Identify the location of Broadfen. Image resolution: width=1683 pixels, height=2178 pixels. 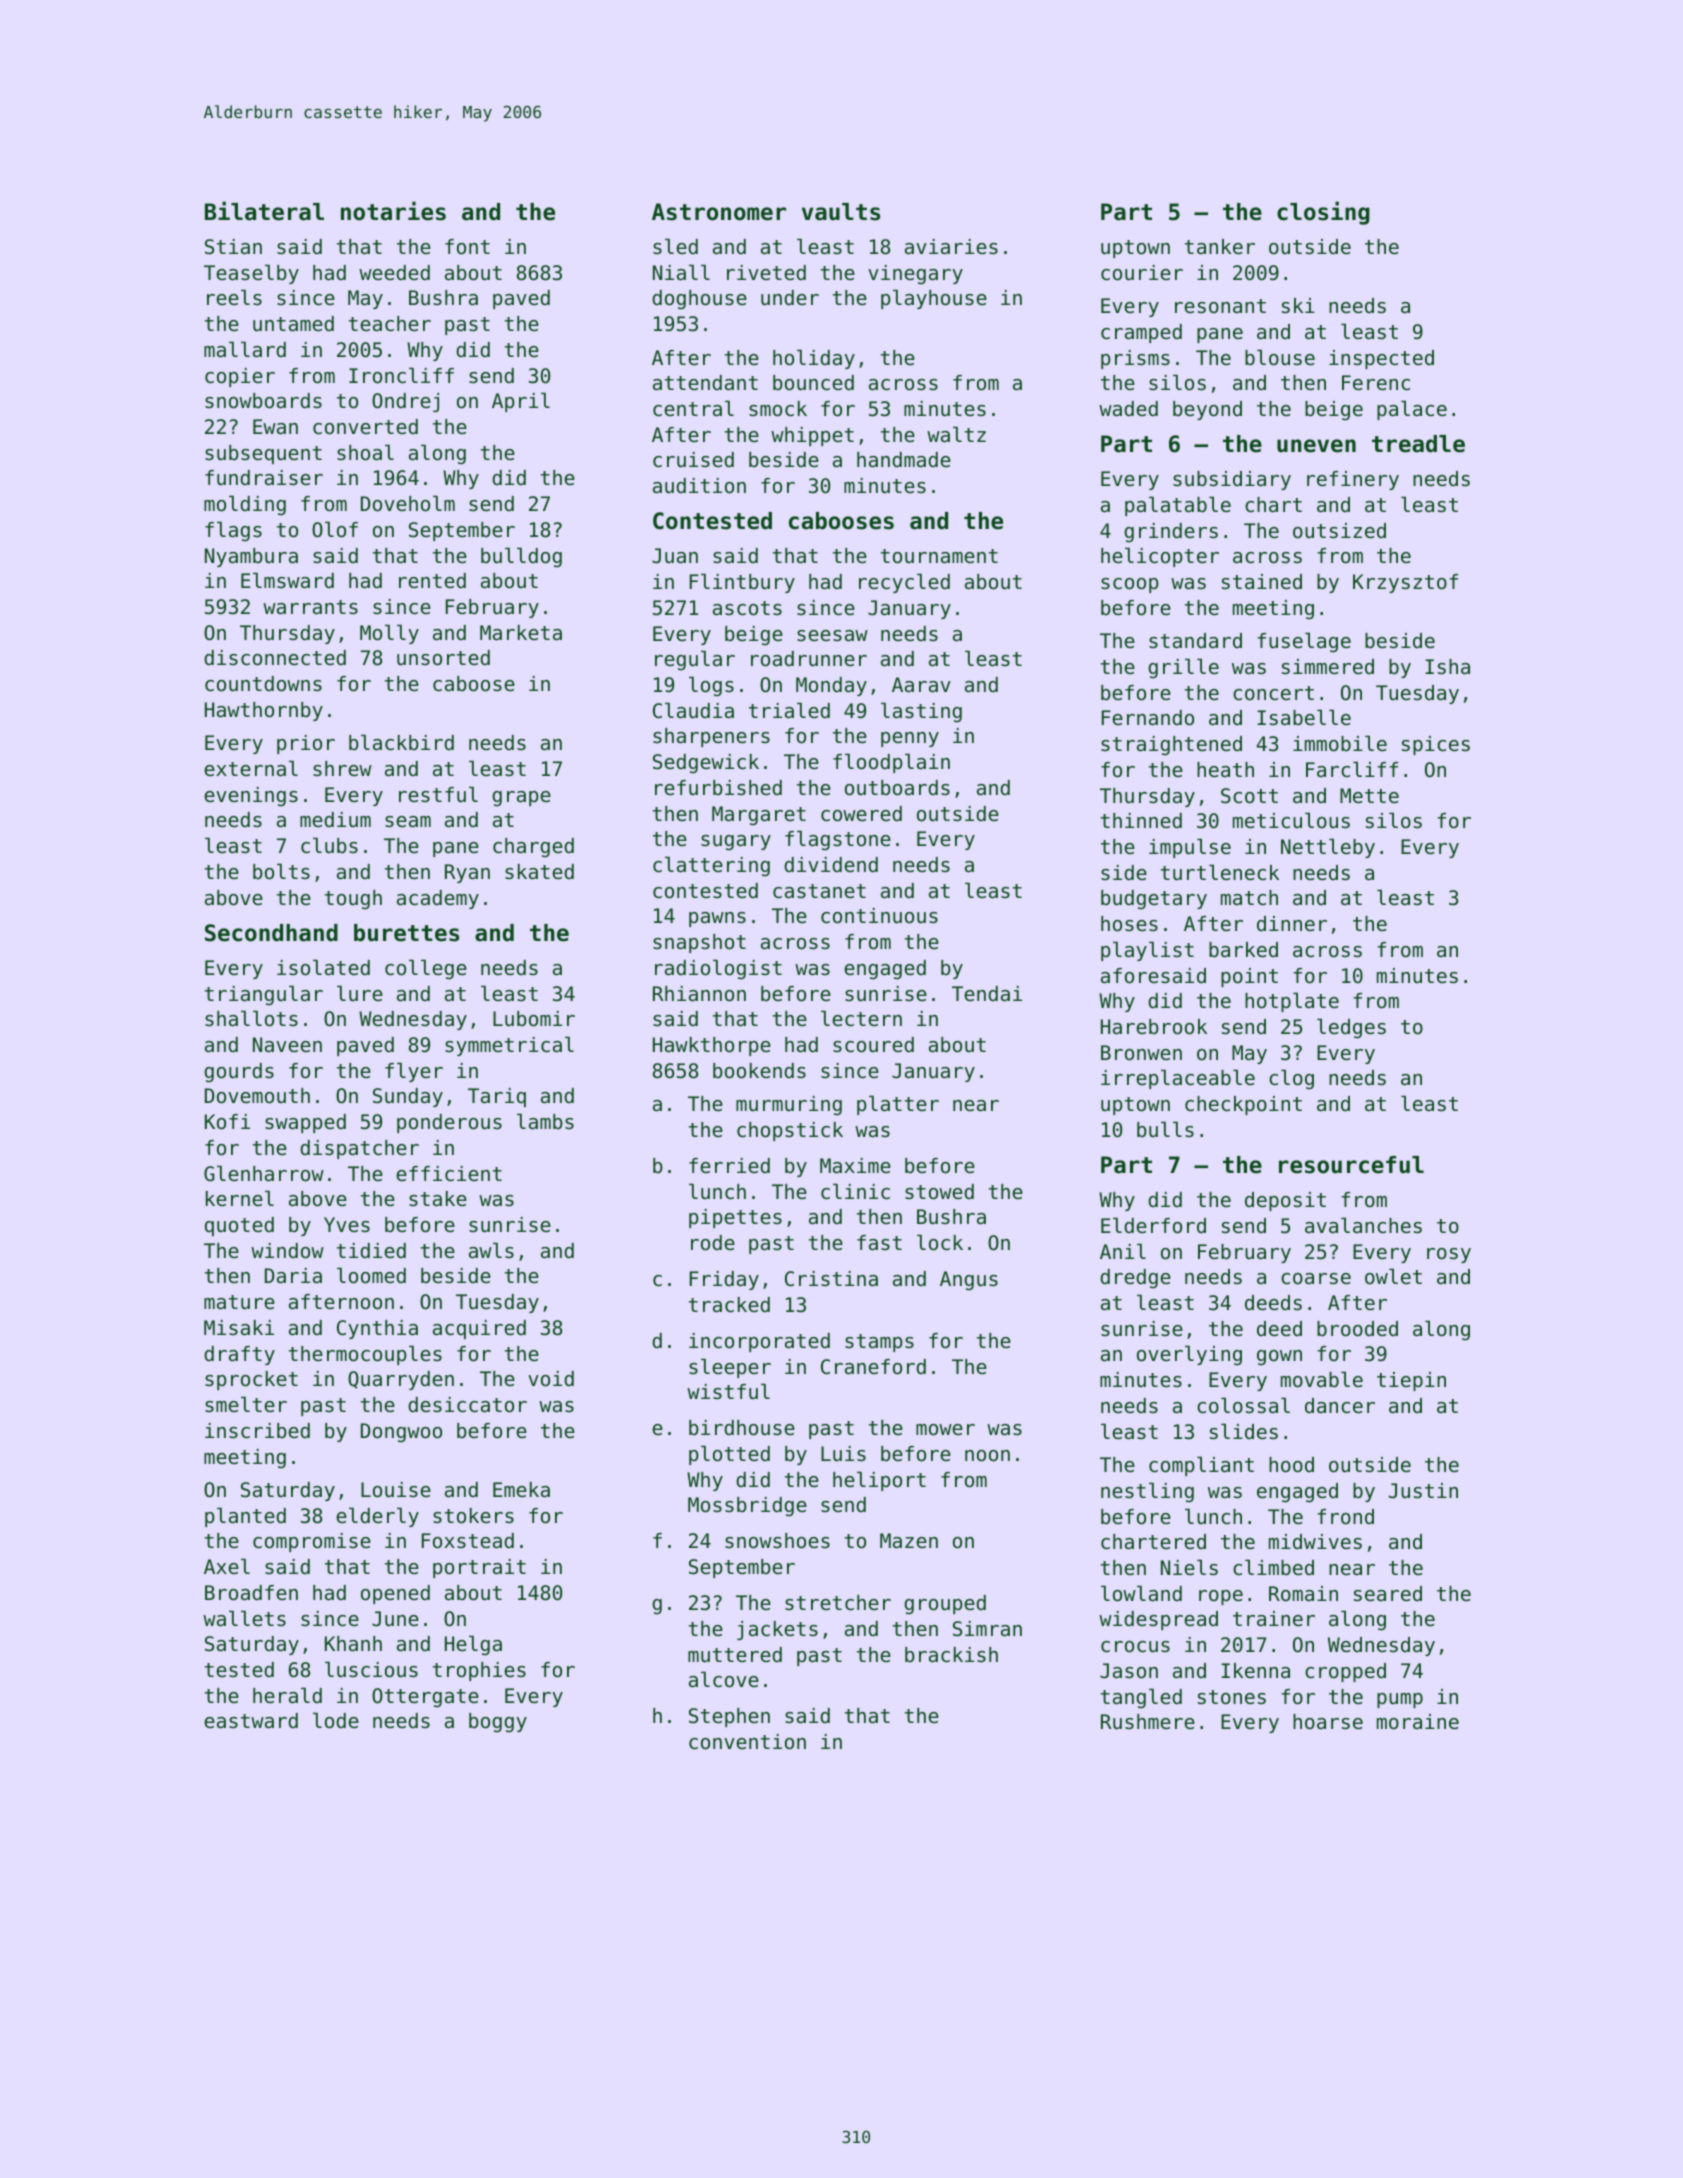
(251, 1593).
